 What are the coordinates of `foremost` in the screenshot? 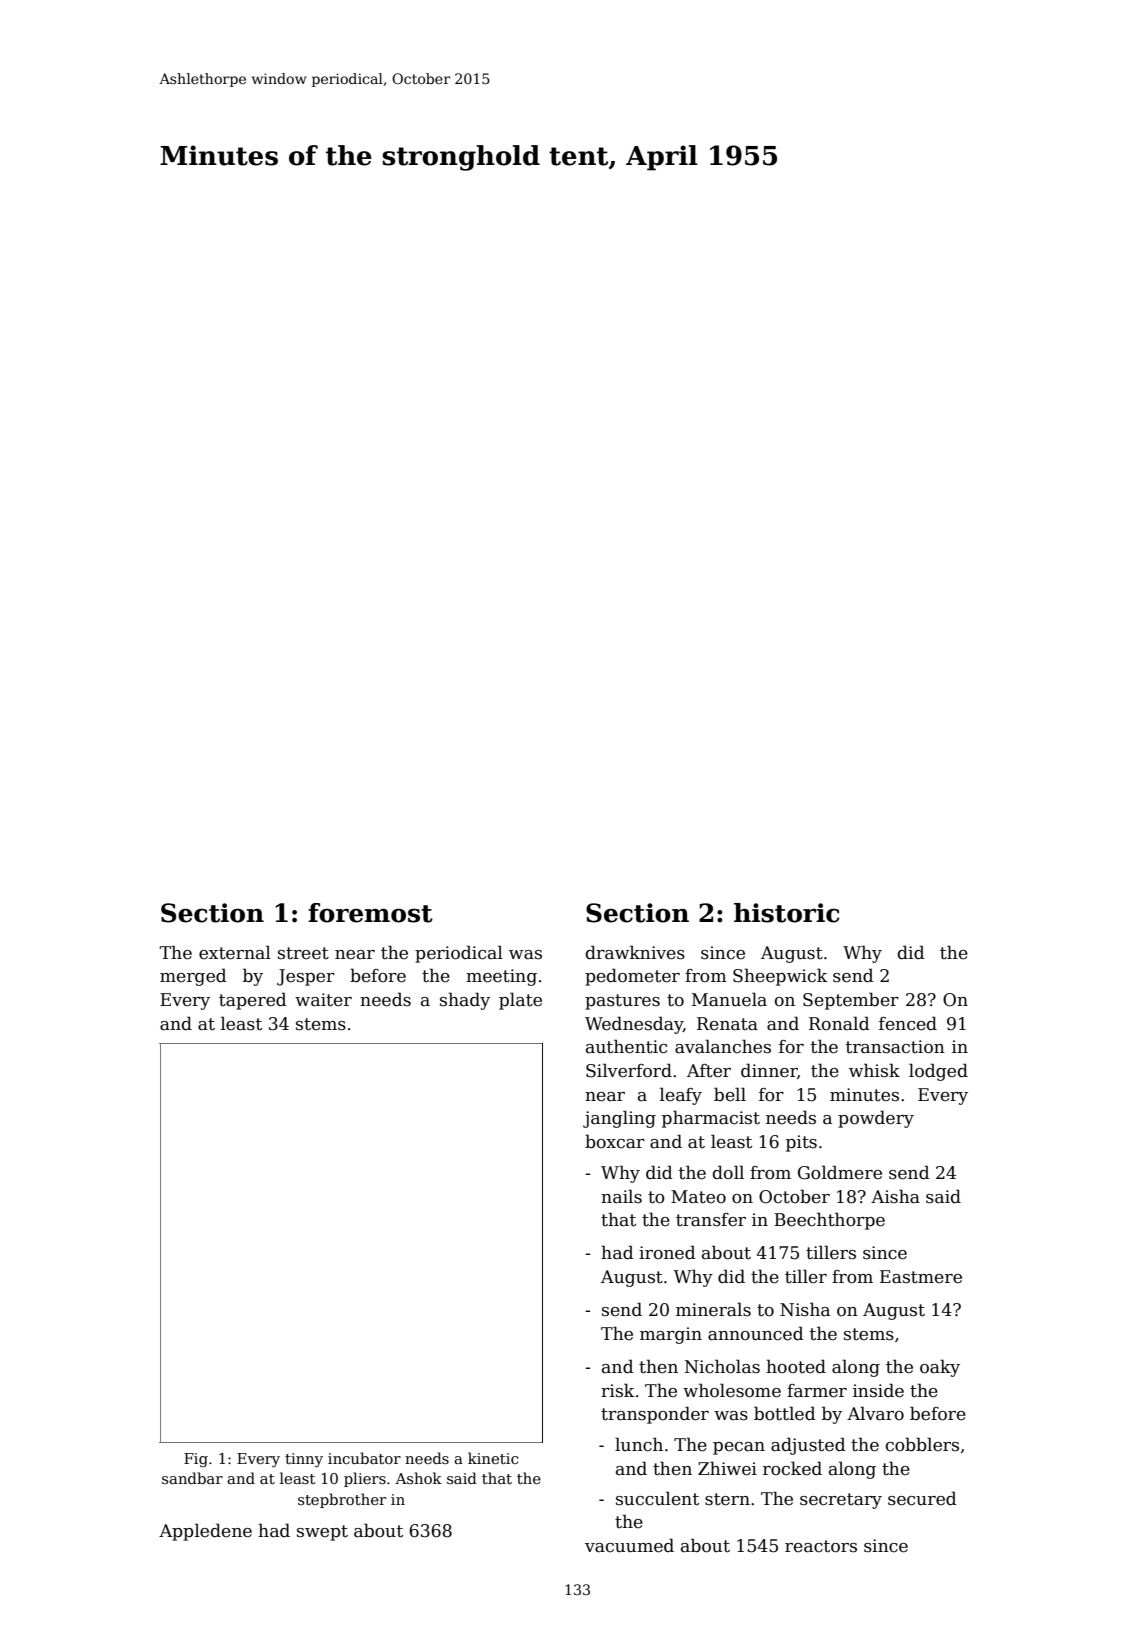 It's located at (370, 913).
